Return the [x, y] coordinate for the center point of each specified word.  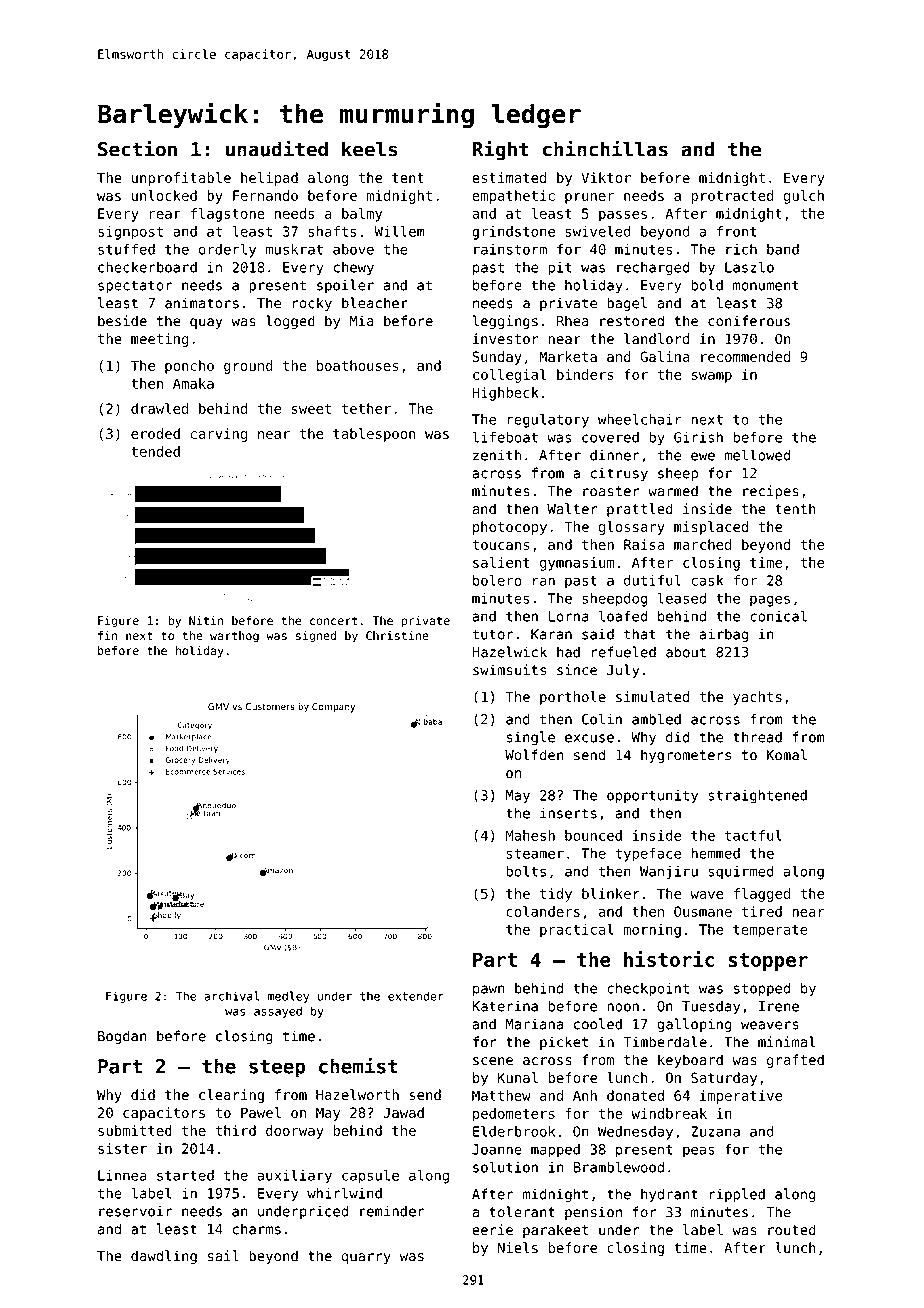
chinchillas [605, 148]
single [530, 738]
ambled [656, 719]
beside [122, 321]
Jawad [403, 1112]
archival [232, 996]
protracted [732, 197]
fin [107, 635]
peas [699, 1152]
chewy [353, 269]
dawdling [164, 1257]
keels [370, 149]
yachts [757, 698]
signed [316, 637]
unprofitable [181, 179]
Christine [397, 636]
